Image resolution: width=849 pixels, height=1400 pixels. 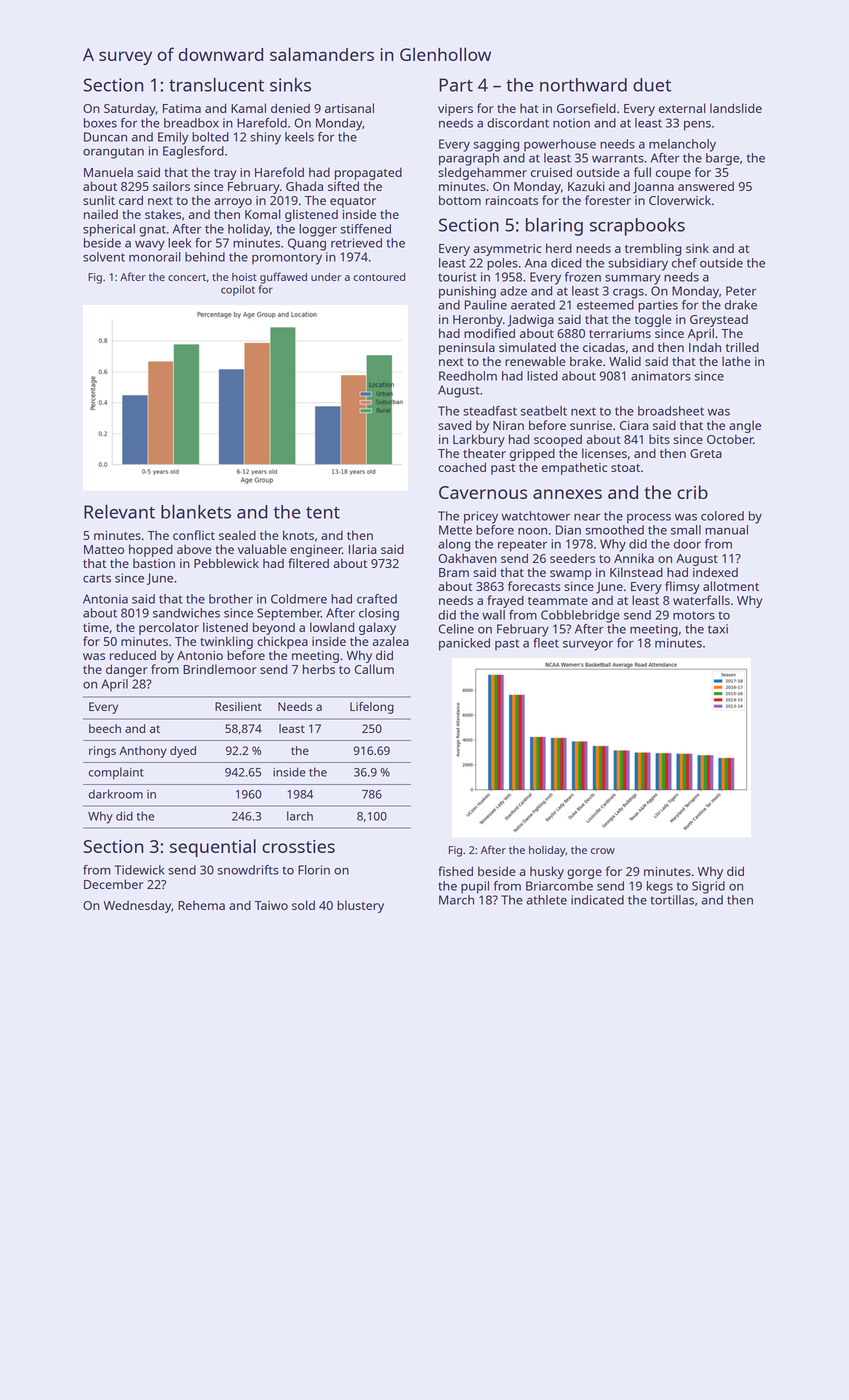 What do you see at coordinates (196, 512) in the page?
I see `blankets` at bounding box center [196, 512].
